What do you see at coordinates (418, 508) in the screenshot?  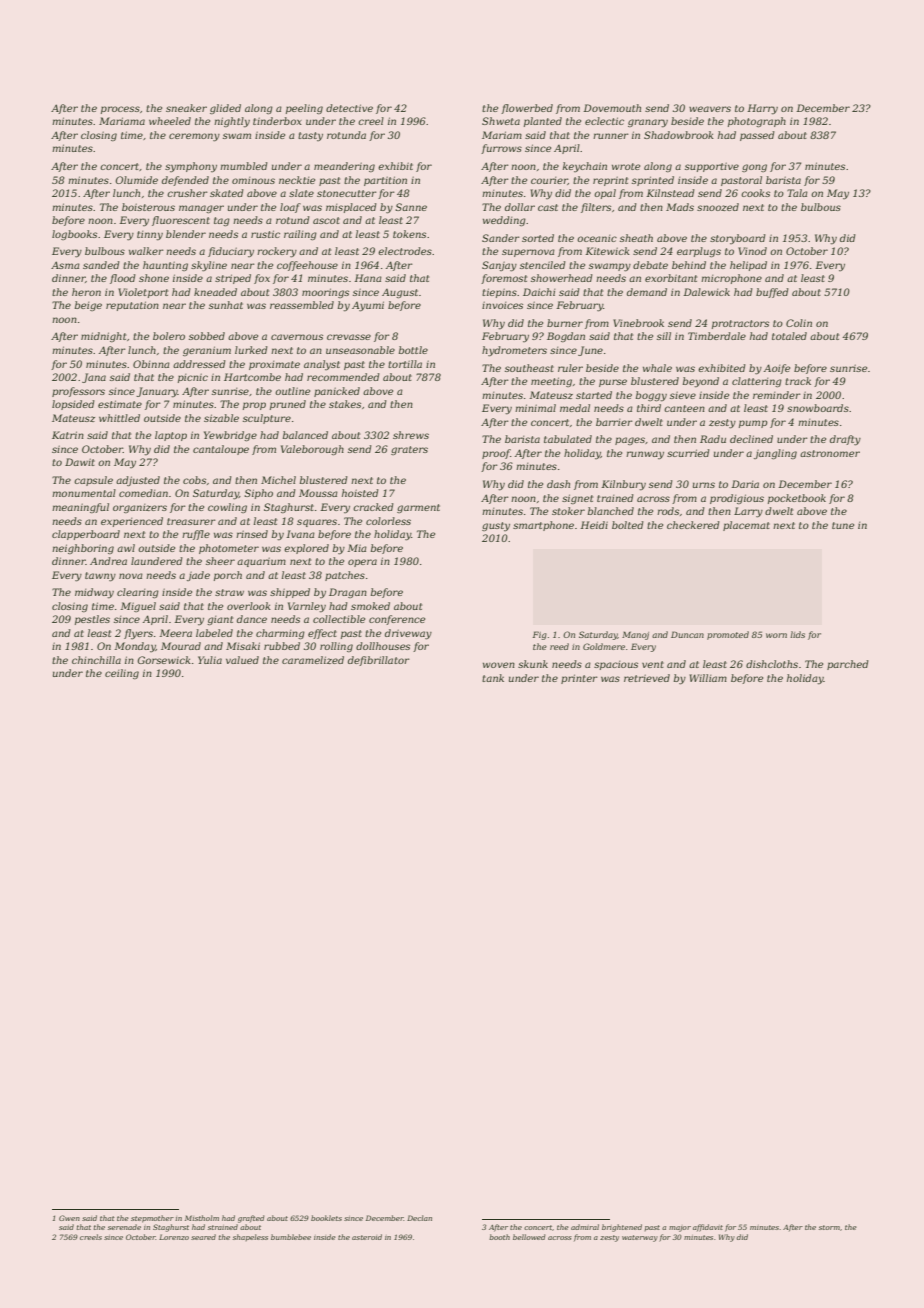 I see `garment` at bounding box center [418, 508].
